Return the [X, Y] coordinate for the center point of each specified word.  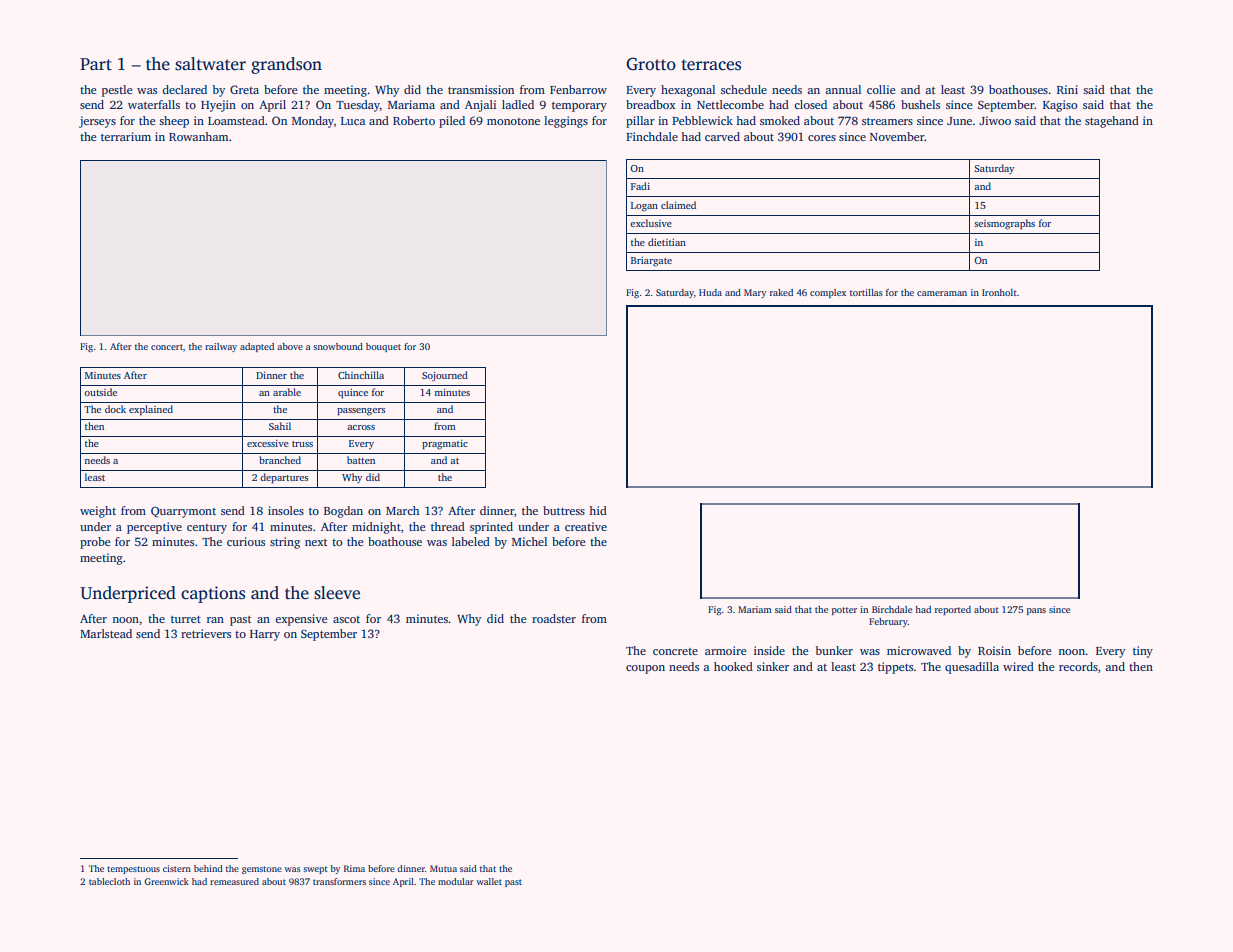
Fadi [640, 186]
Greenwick [167, 881]
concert [167, 347]
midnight [376, 528]
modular [456, 881]
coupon [645, 669]
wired [1018, 666]
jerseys [97, 122]
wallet [489, 881]
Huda [710, 292]
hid [598, 510]
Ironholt [999, 292]
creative [586, 526]
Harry [265, 635]
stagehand [1112, 122]
